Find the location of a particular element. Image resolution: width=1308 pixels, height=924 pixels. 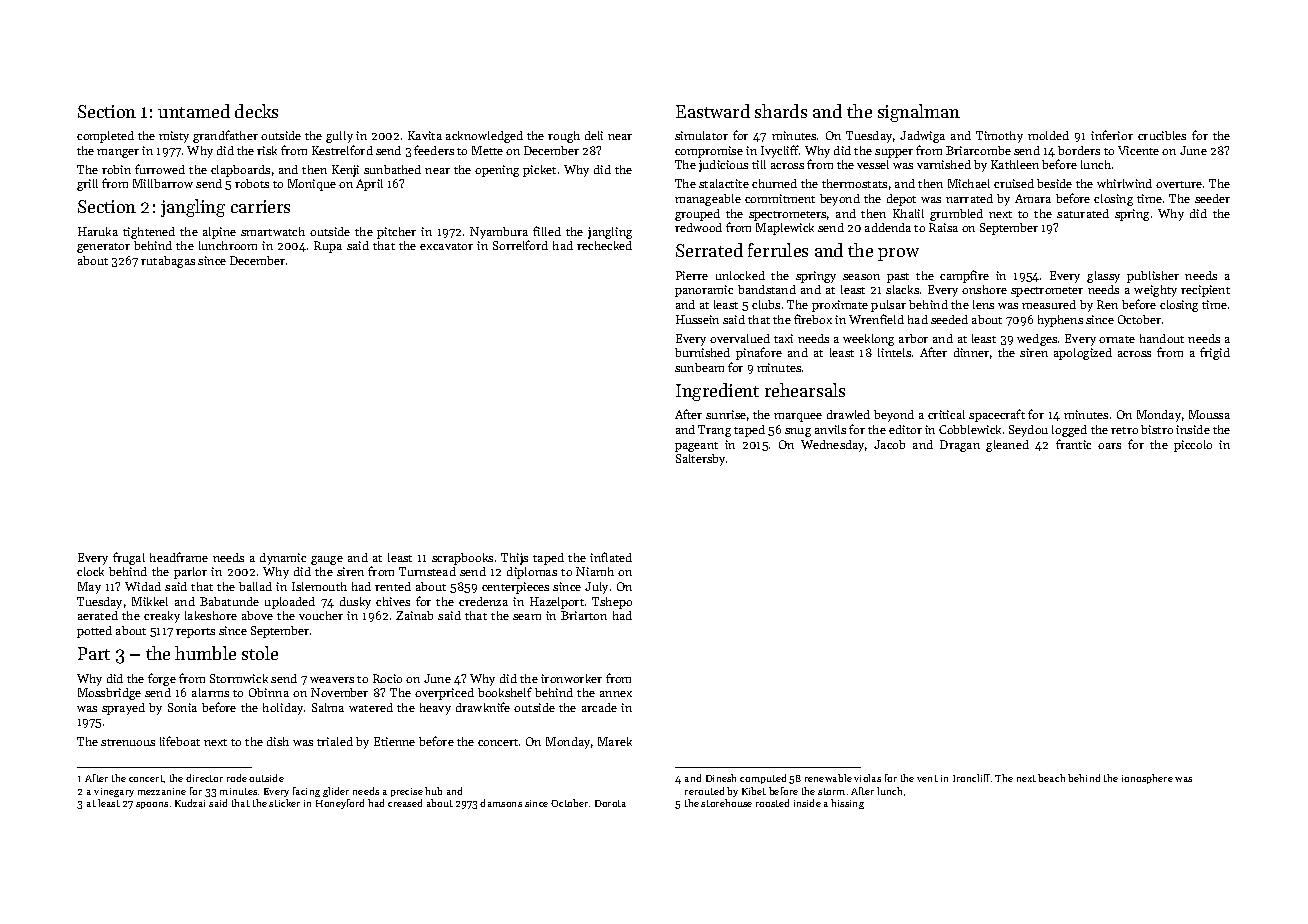

Thijs is located at coordinates (514, 559).
